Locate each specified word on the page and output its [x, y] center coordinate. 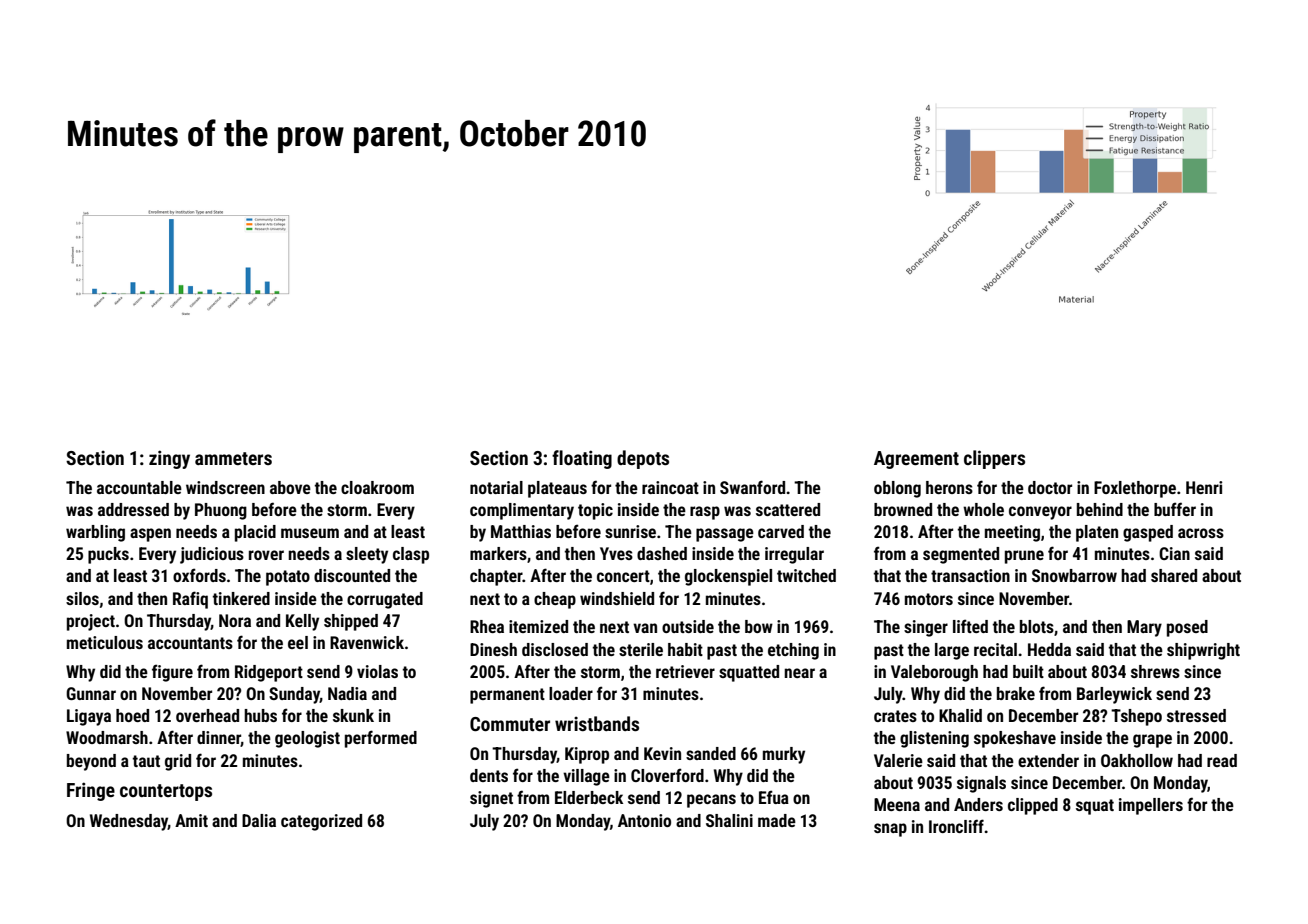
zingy [169, 459]
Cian [1174, 553]
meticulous [105, 642]
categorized [321, 822]
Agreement [916, 460]
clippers [994, 459]
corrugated [385, 600]
